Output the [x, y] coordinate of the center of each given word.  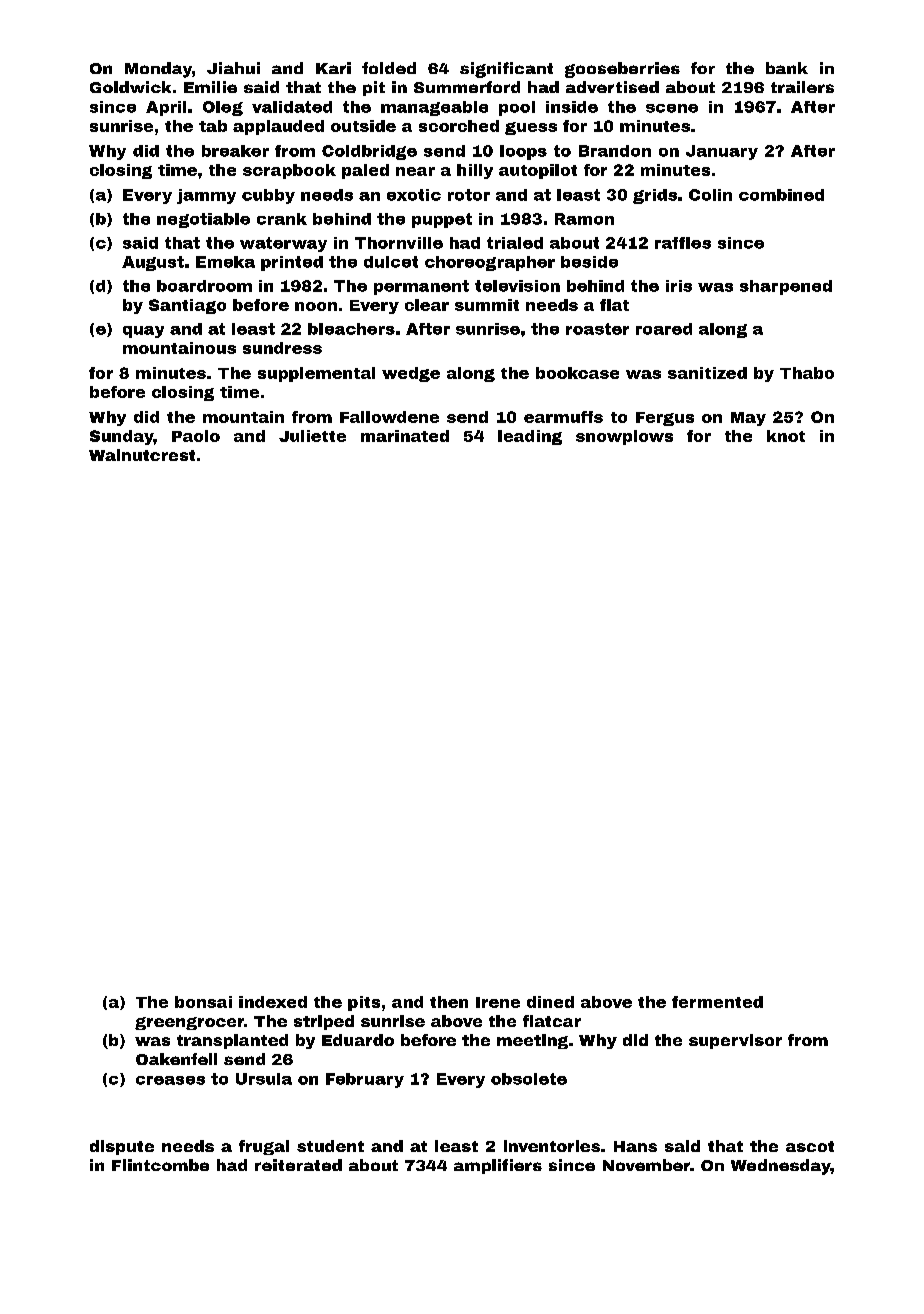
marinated [405, 436]
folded [389, 68]
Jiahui [233, 68]
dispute [122, 1147]
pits [364, 1003]
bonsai [203, 1002]
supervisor [735, 1041]
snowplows [624, 437]
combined [781, 195]
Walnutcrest [142, 455]
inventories [552, 1146]
